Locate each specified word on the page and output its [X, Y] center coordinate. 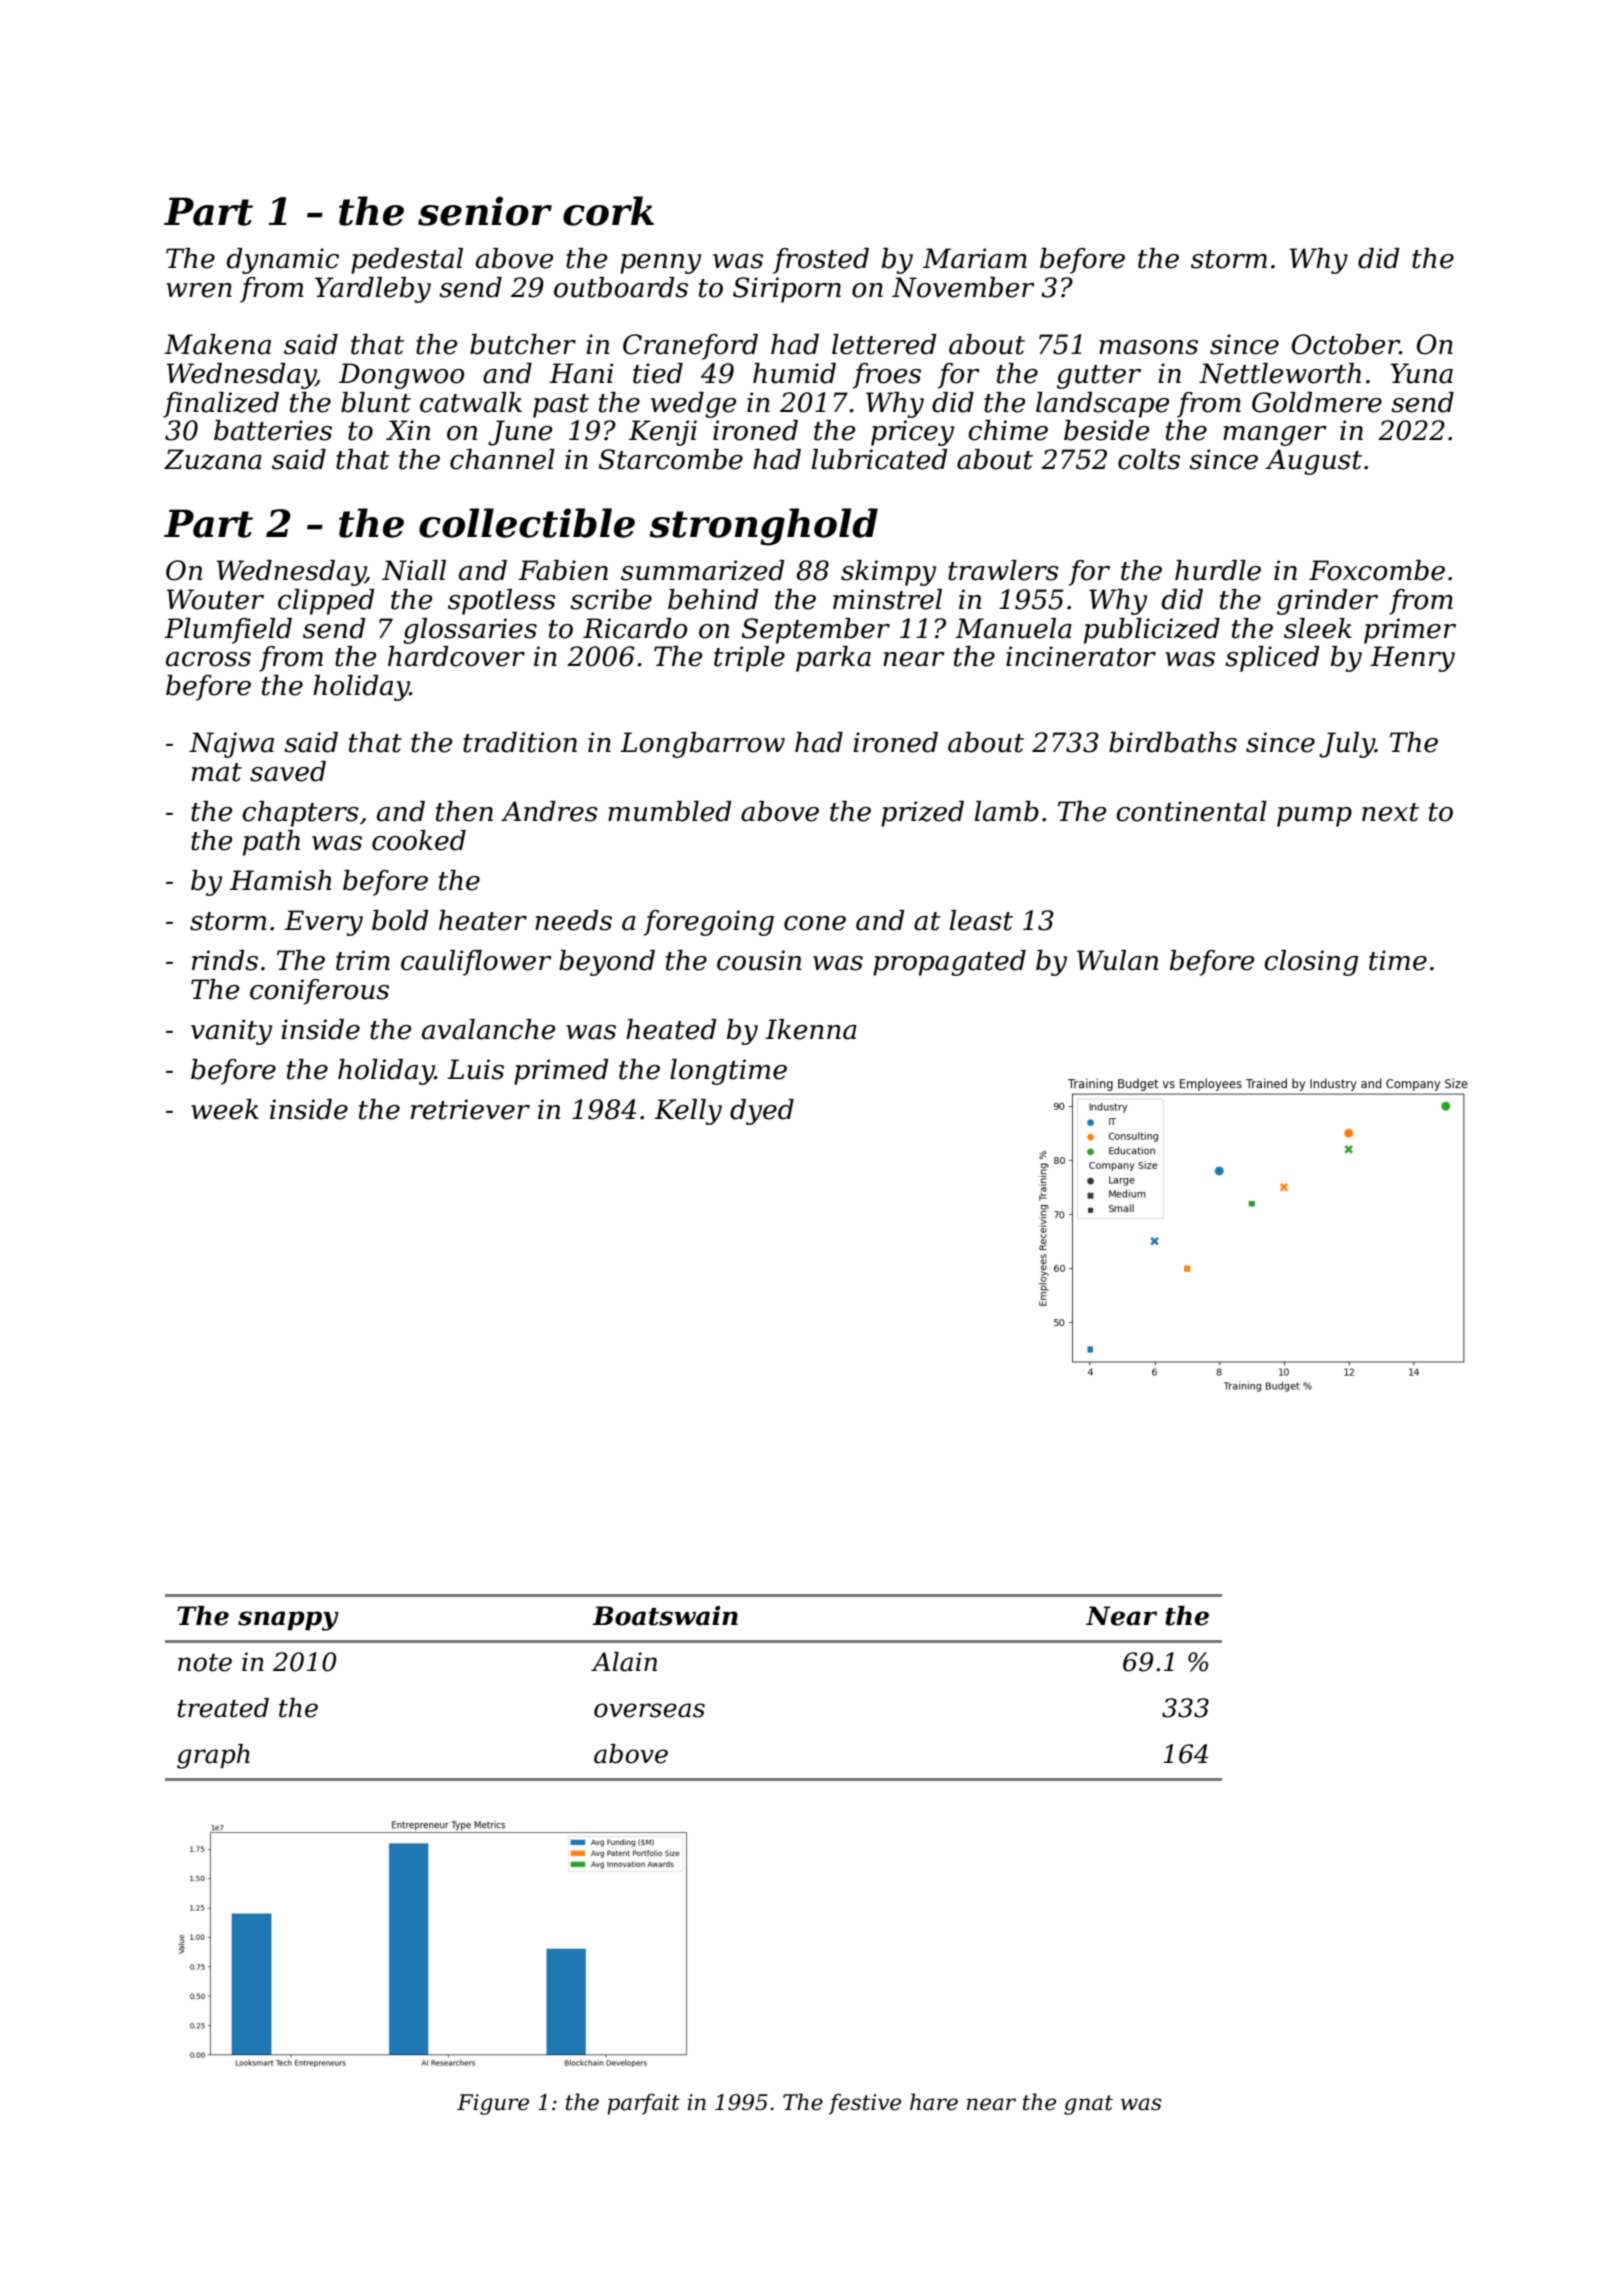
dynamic [283, 261]
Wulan [1117, 960]
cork [608, 211]
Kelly [688, 1112]
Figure [493, 2104]
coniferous [319, 992]
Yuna [1421, 373]
